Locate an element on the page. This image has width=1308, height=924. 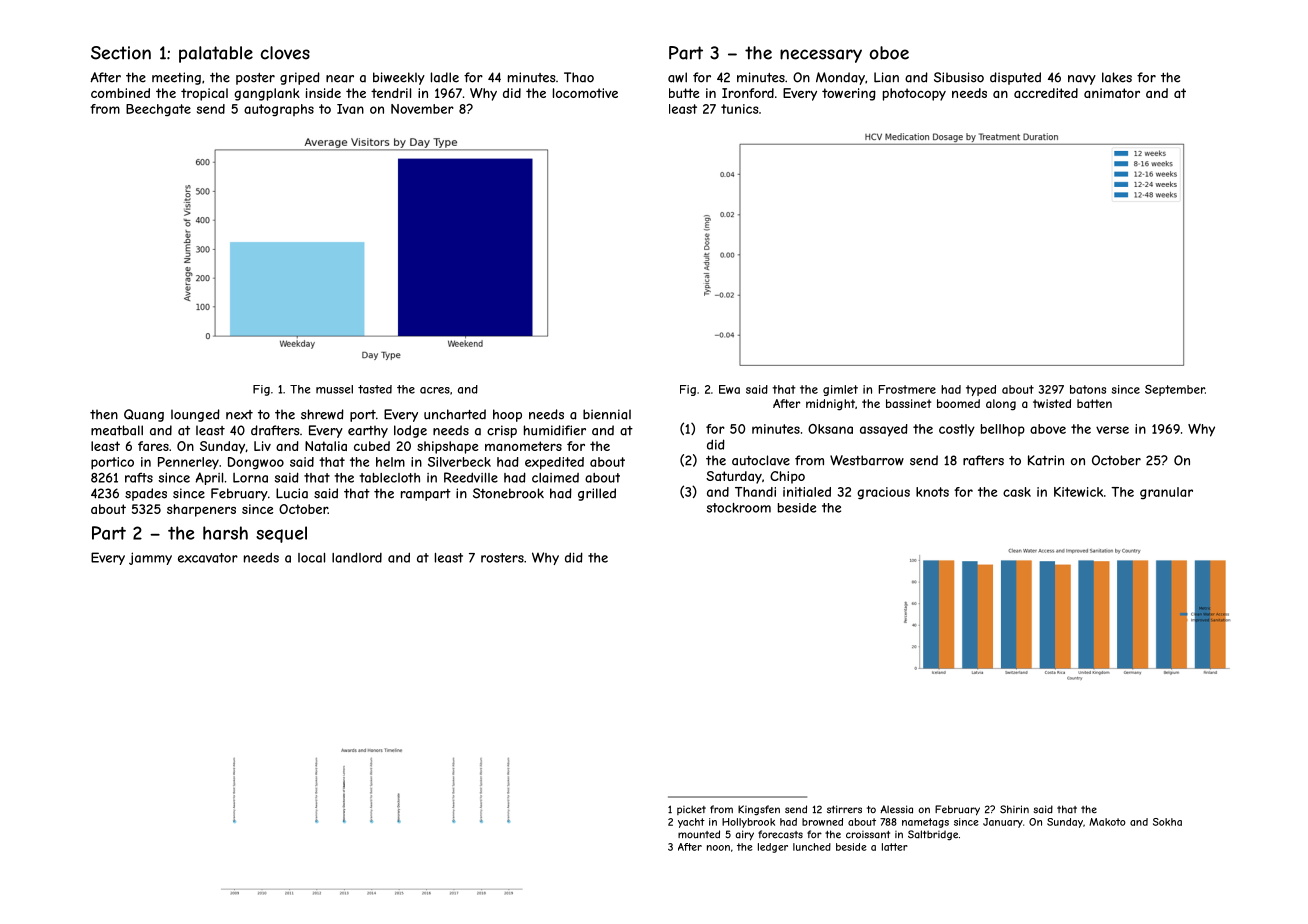
Thao is located at coordinates (579, 77).
